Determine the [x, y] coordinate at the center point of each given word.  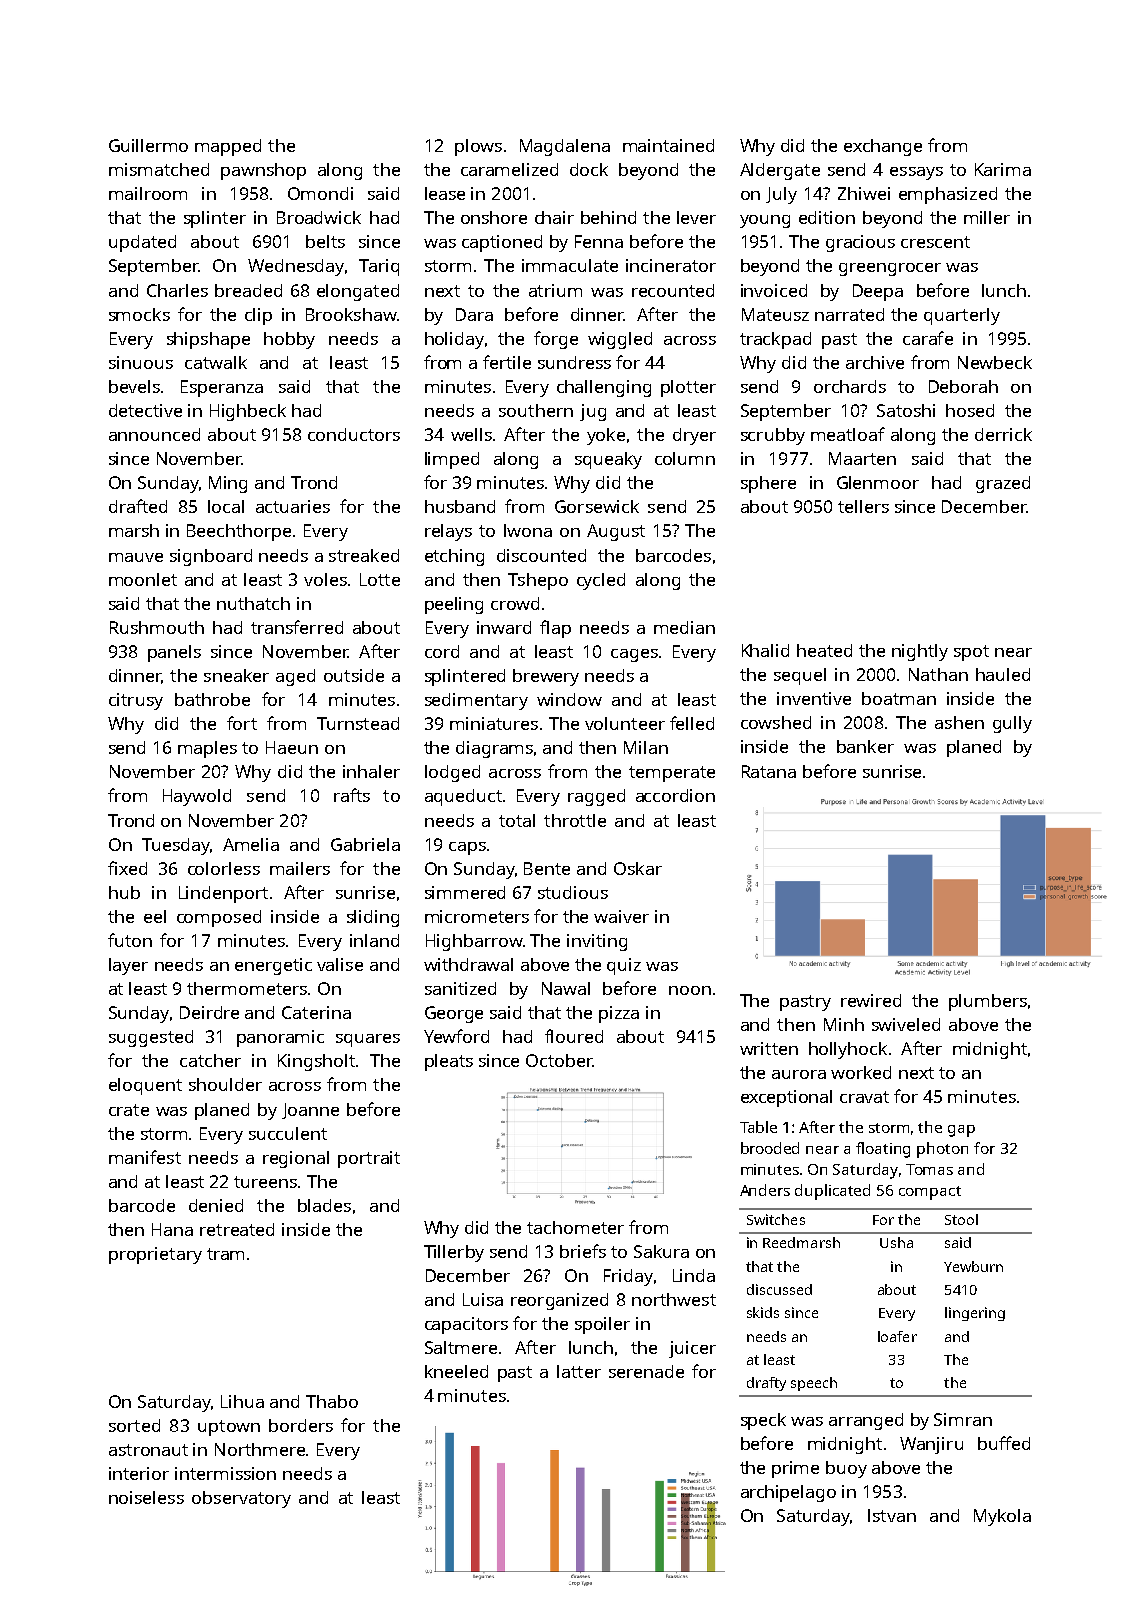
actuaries [293, 506]
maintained [668, 145]
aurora [799, 1074]
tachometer [575, 1227]
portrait [369, 1159]
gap [961, 1131]
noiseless [146, 1497]
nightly [920, 652]
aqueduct [463, 797]
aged [295, 677]
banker [865, 746]
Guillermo [148, 145]
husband [460, 506]
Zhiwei [864, 193]
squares [368, 1040]
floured [574, 1036]
